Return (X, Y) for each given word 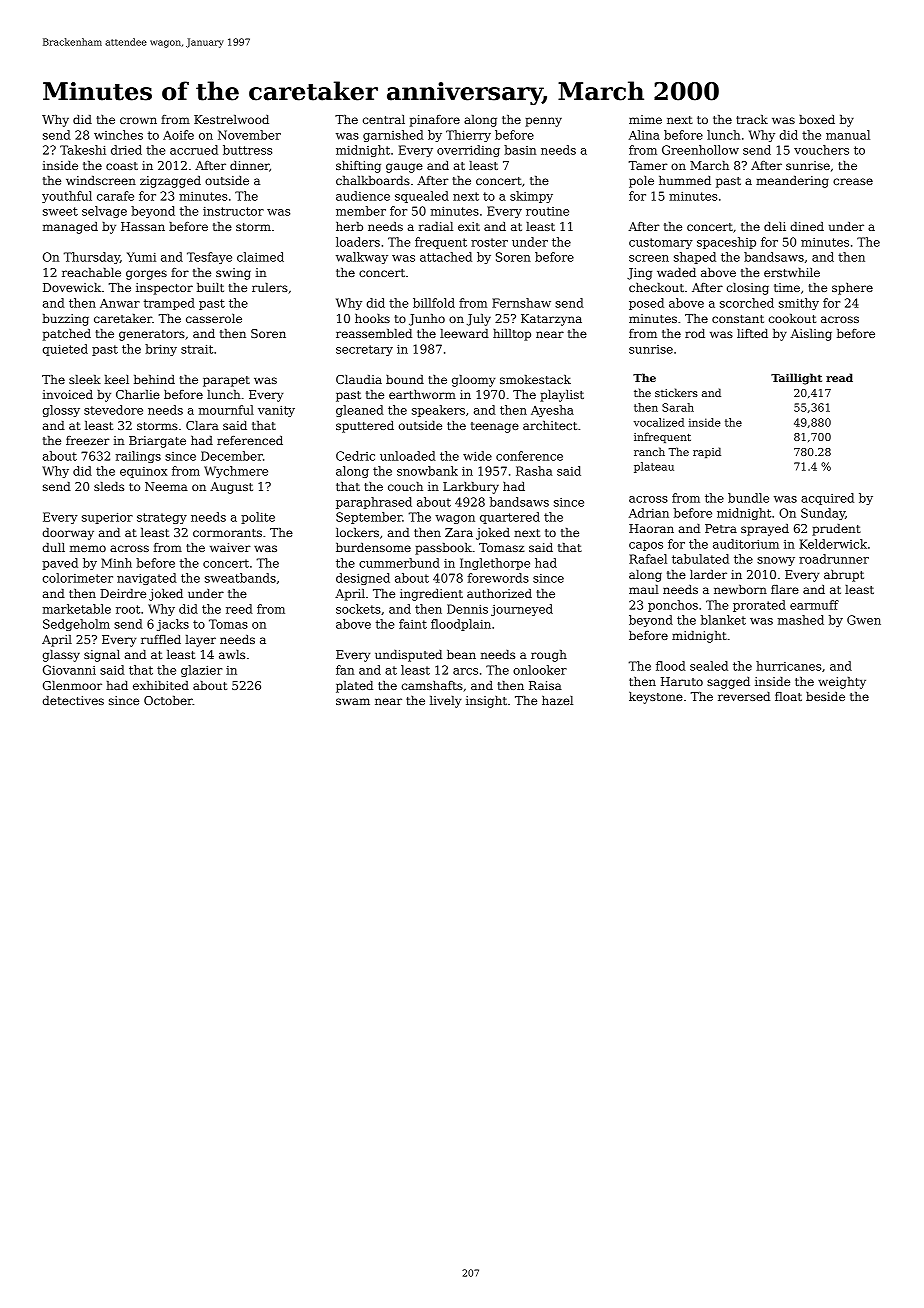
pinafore (435, 121)
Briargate (157, 442)
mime (645, 119)
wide (477, 456)
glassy (61, 656)
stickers (676, 392)
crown (138, 120)
